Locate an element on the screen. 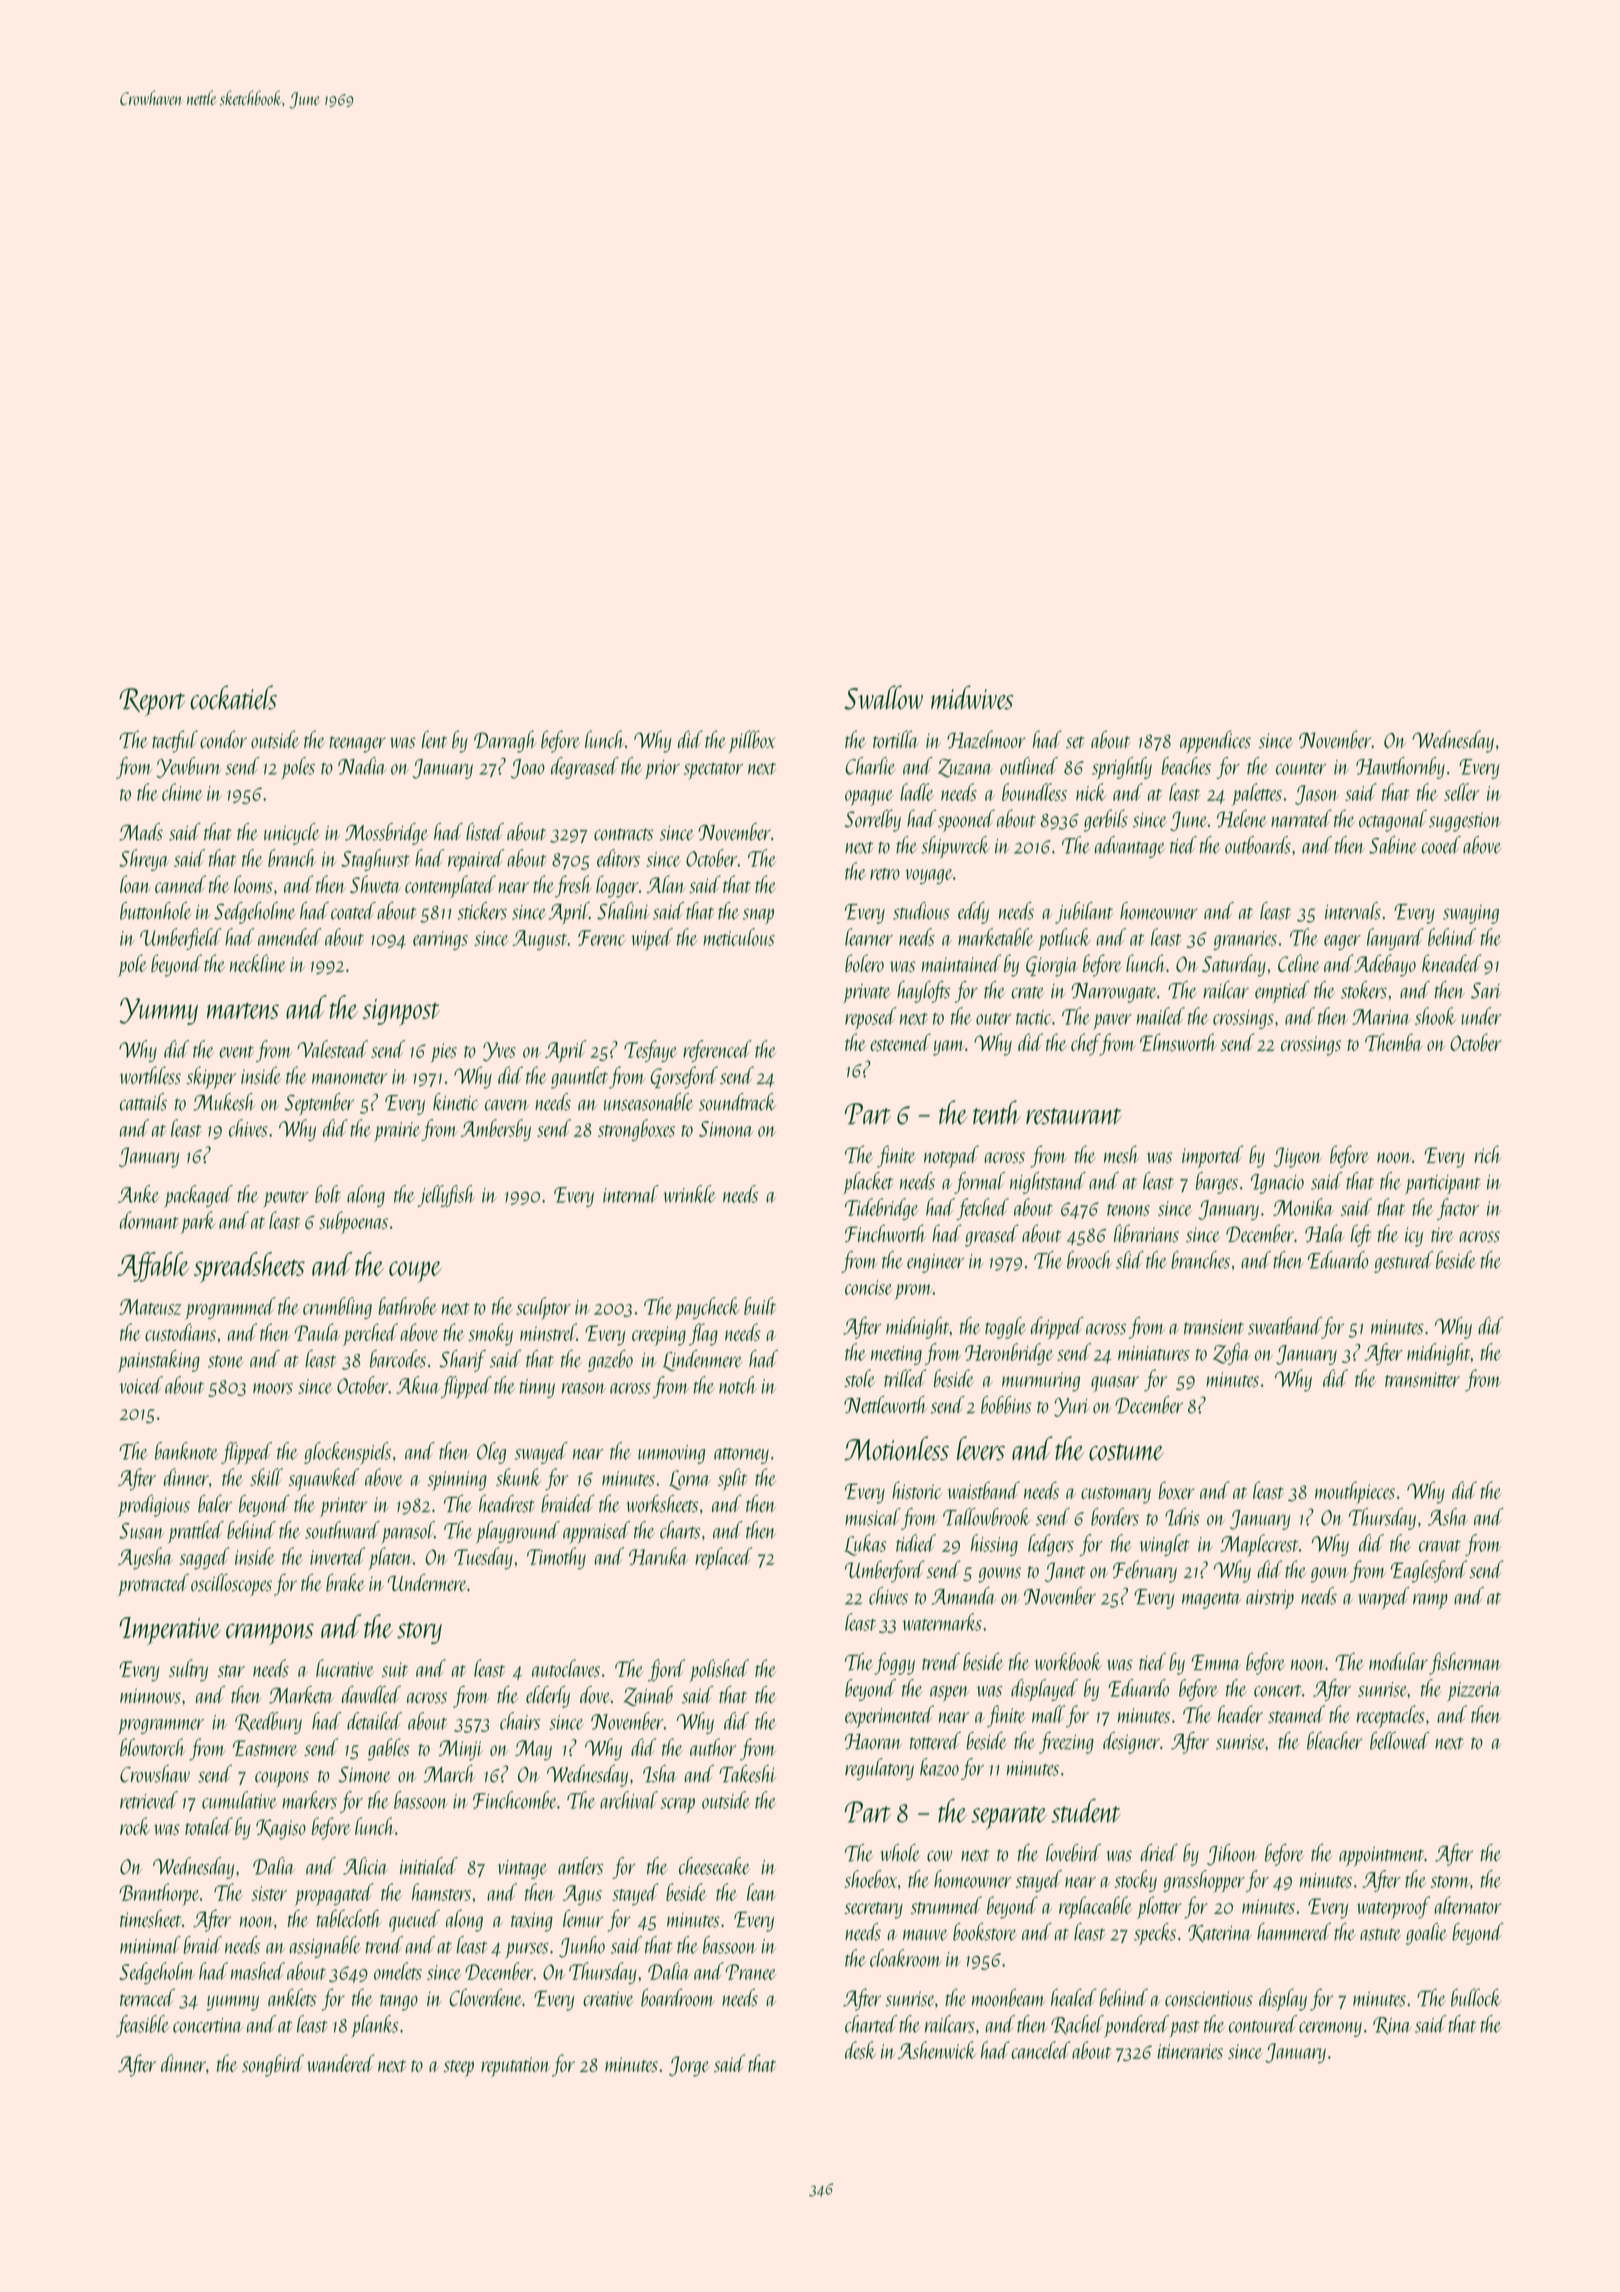  martens is located at coordinates (243, 1011).
